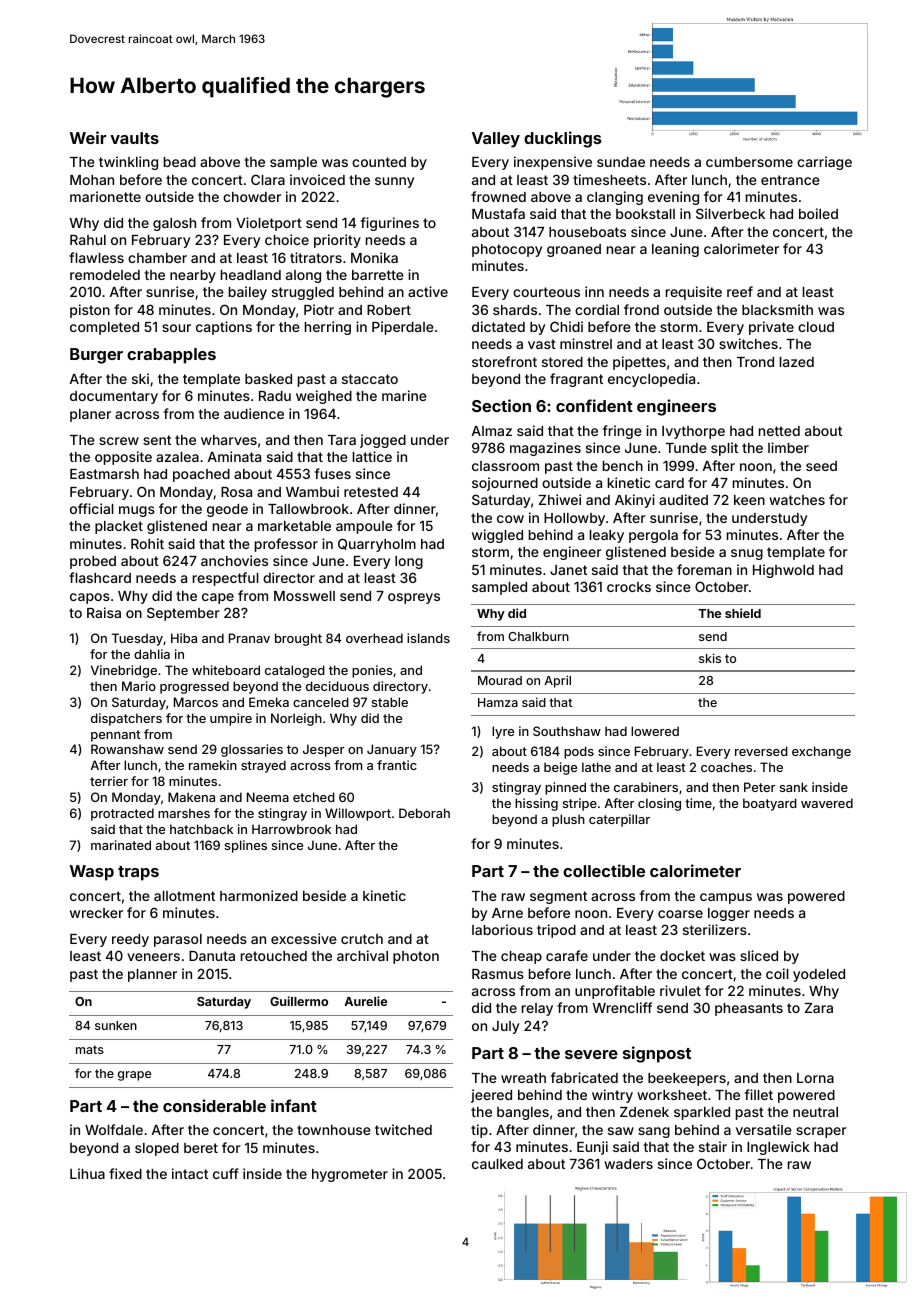 This screenshot has height=1308, width=924. I want to click on Zhiwei, so click(560, 499).
